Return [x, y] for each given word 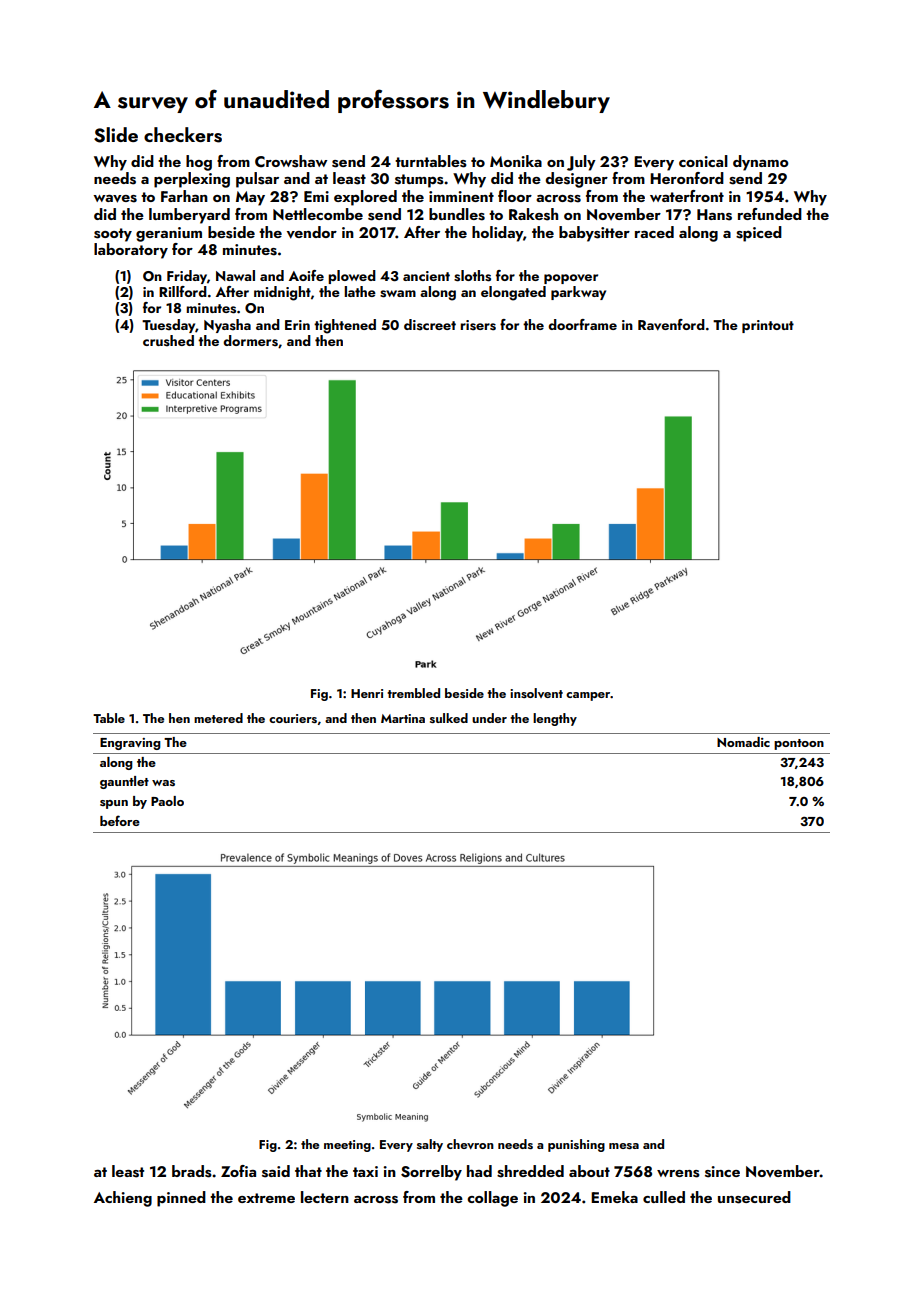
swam [398, 294]
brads [192, 1171]
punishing [576, 1145]
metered [218, 718]
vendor [312, 232]
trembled [413, 693]
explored [365, 198]
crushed [168, 341]
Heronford [687, 178]
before [120, 820]
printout [768, 326]
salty [430, 1145]
